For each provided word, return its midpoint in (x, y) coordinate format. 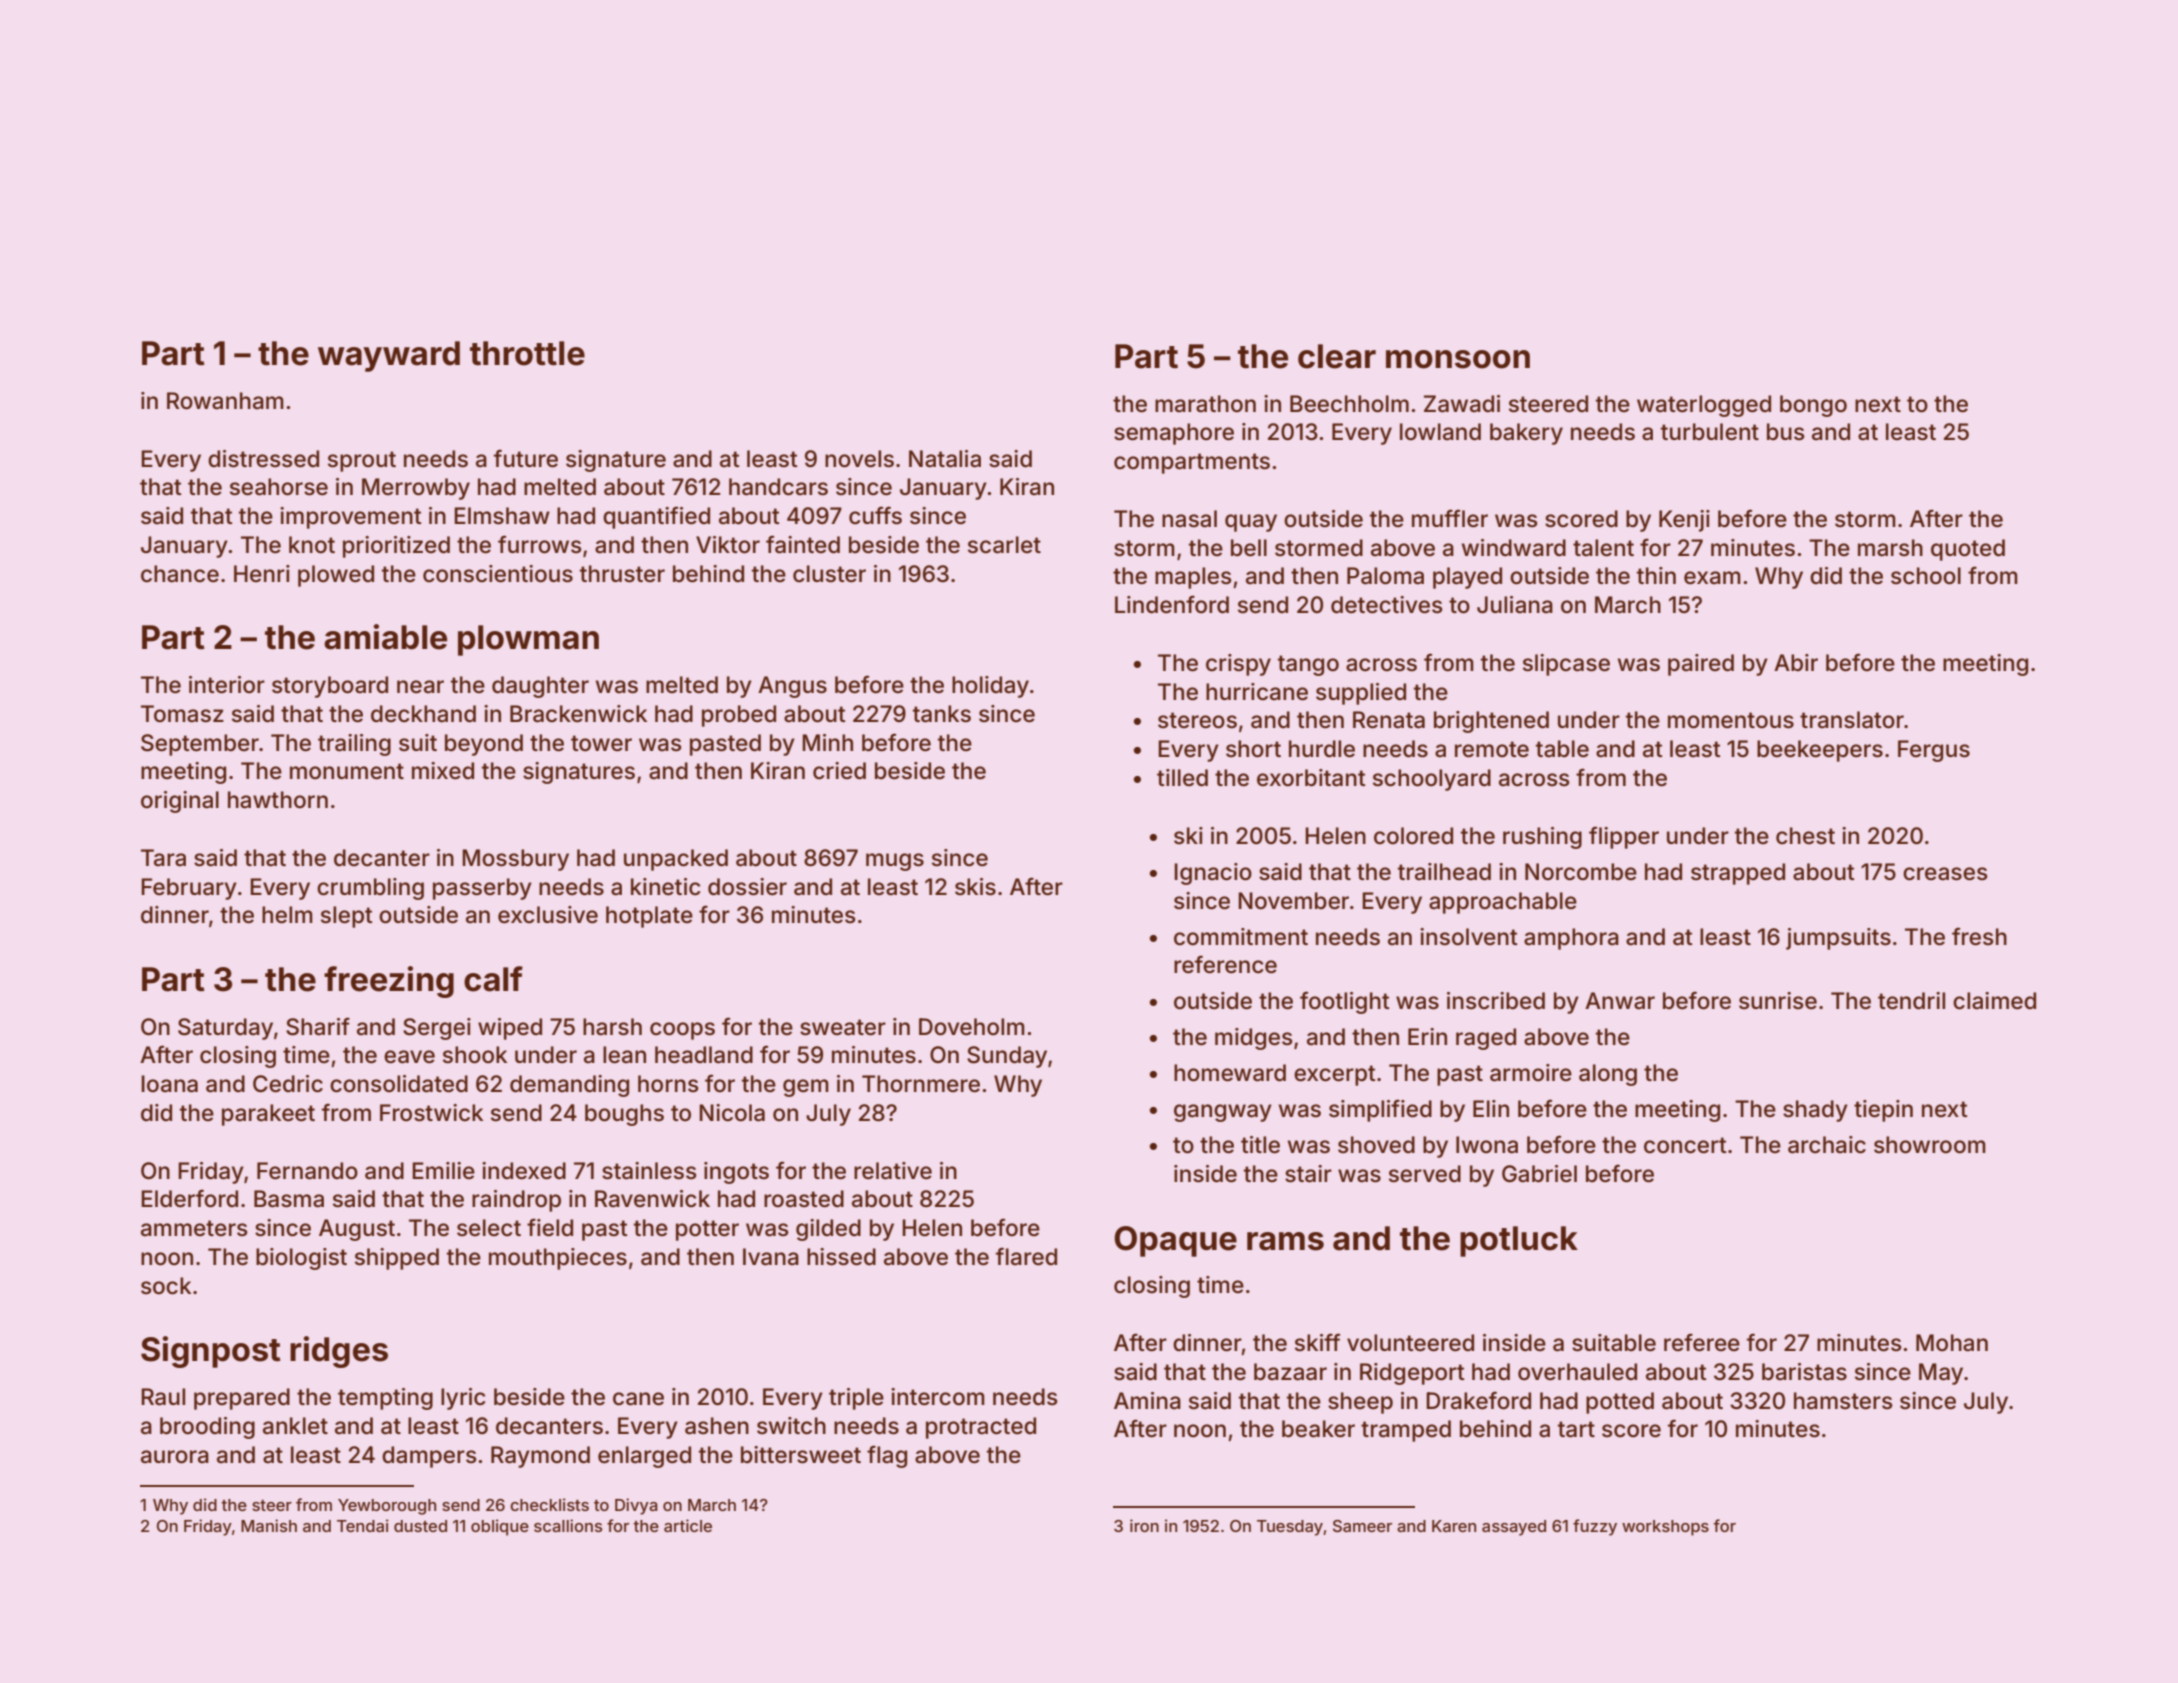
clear (1337, 356)
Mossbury (515, 860)
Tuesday (1290, 1528)
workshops (1665, 1528)
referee (1702, 1342)
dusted (420, 1526)
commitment (1241, 937)
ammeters (194, 1228)
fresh (1979, 936)
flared (1026, 1256)
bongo (1813, 406)
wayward (389, 356)
